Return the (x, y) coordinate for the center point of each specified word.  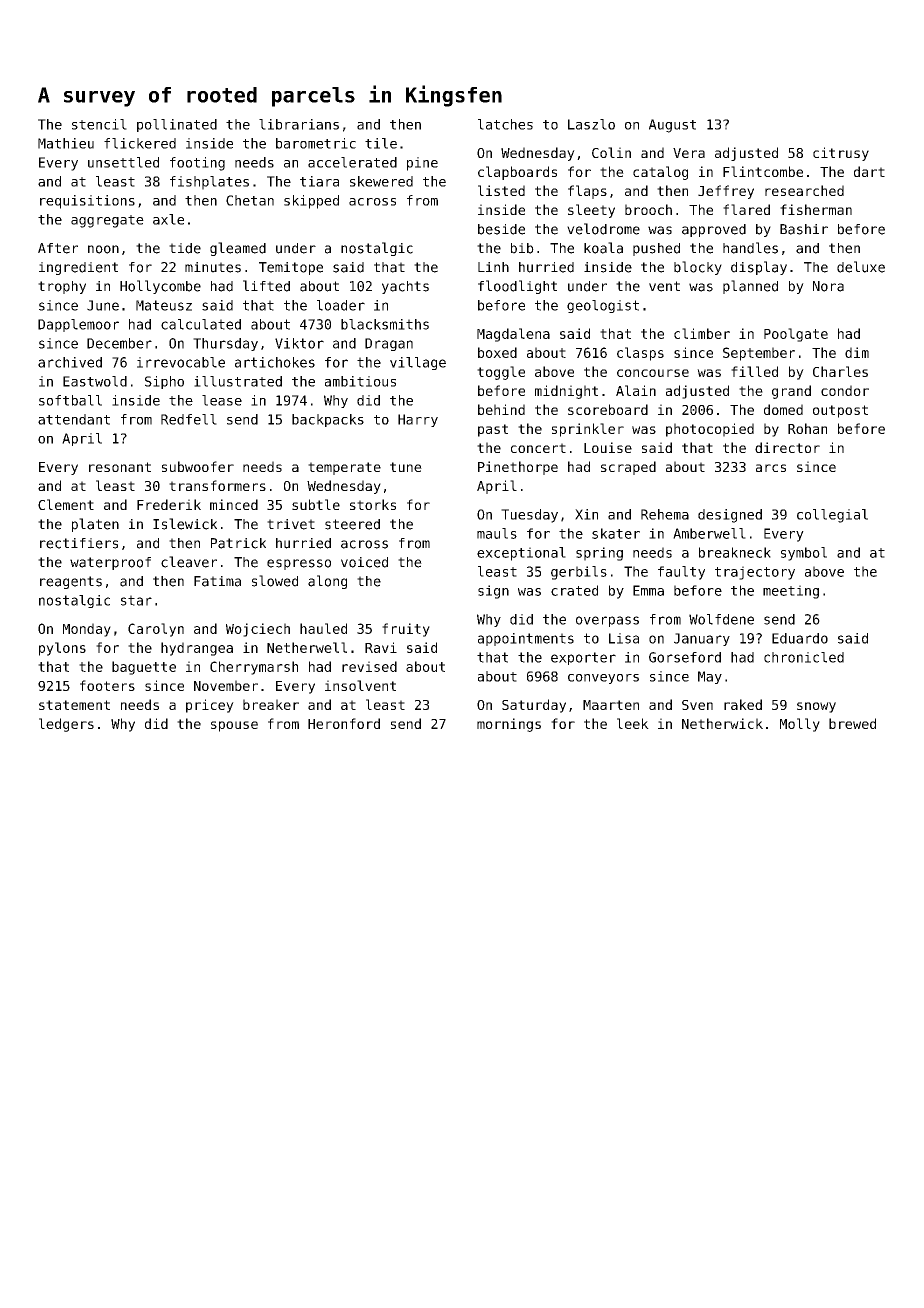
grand (791, 392)
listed (501, 190)
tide (185, 248)
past (493, 430)
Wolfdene (721, 619)
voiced (364, 562)
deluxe (861, 267)
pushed (656, 249)
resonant (120, 467)
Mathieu (66, 143)
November (226, 685)
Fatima (217, 581)
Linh (493, 267)
